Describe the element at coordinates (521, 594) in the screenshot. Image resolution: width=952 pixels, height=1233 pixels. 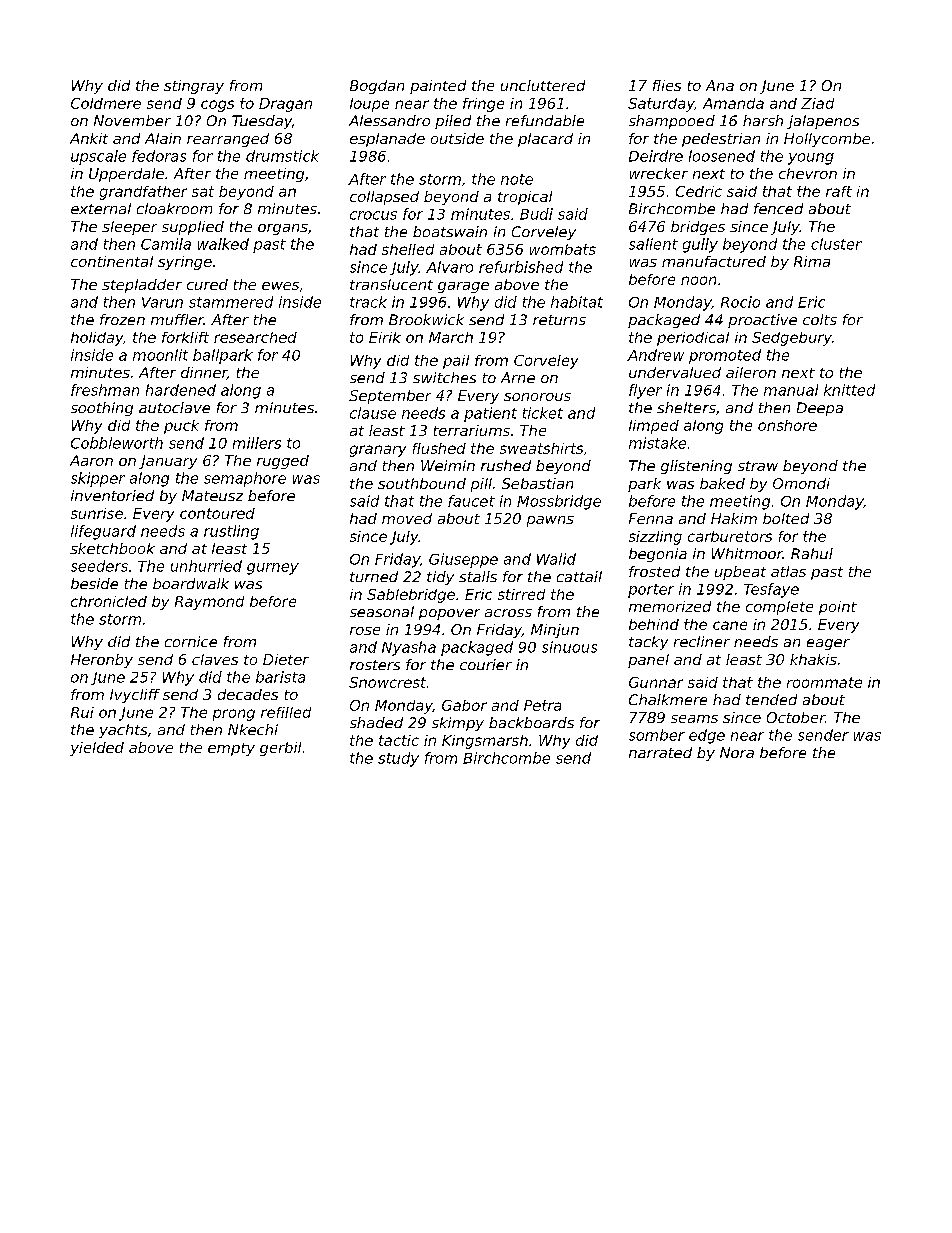
I see `stirred` at that location.
